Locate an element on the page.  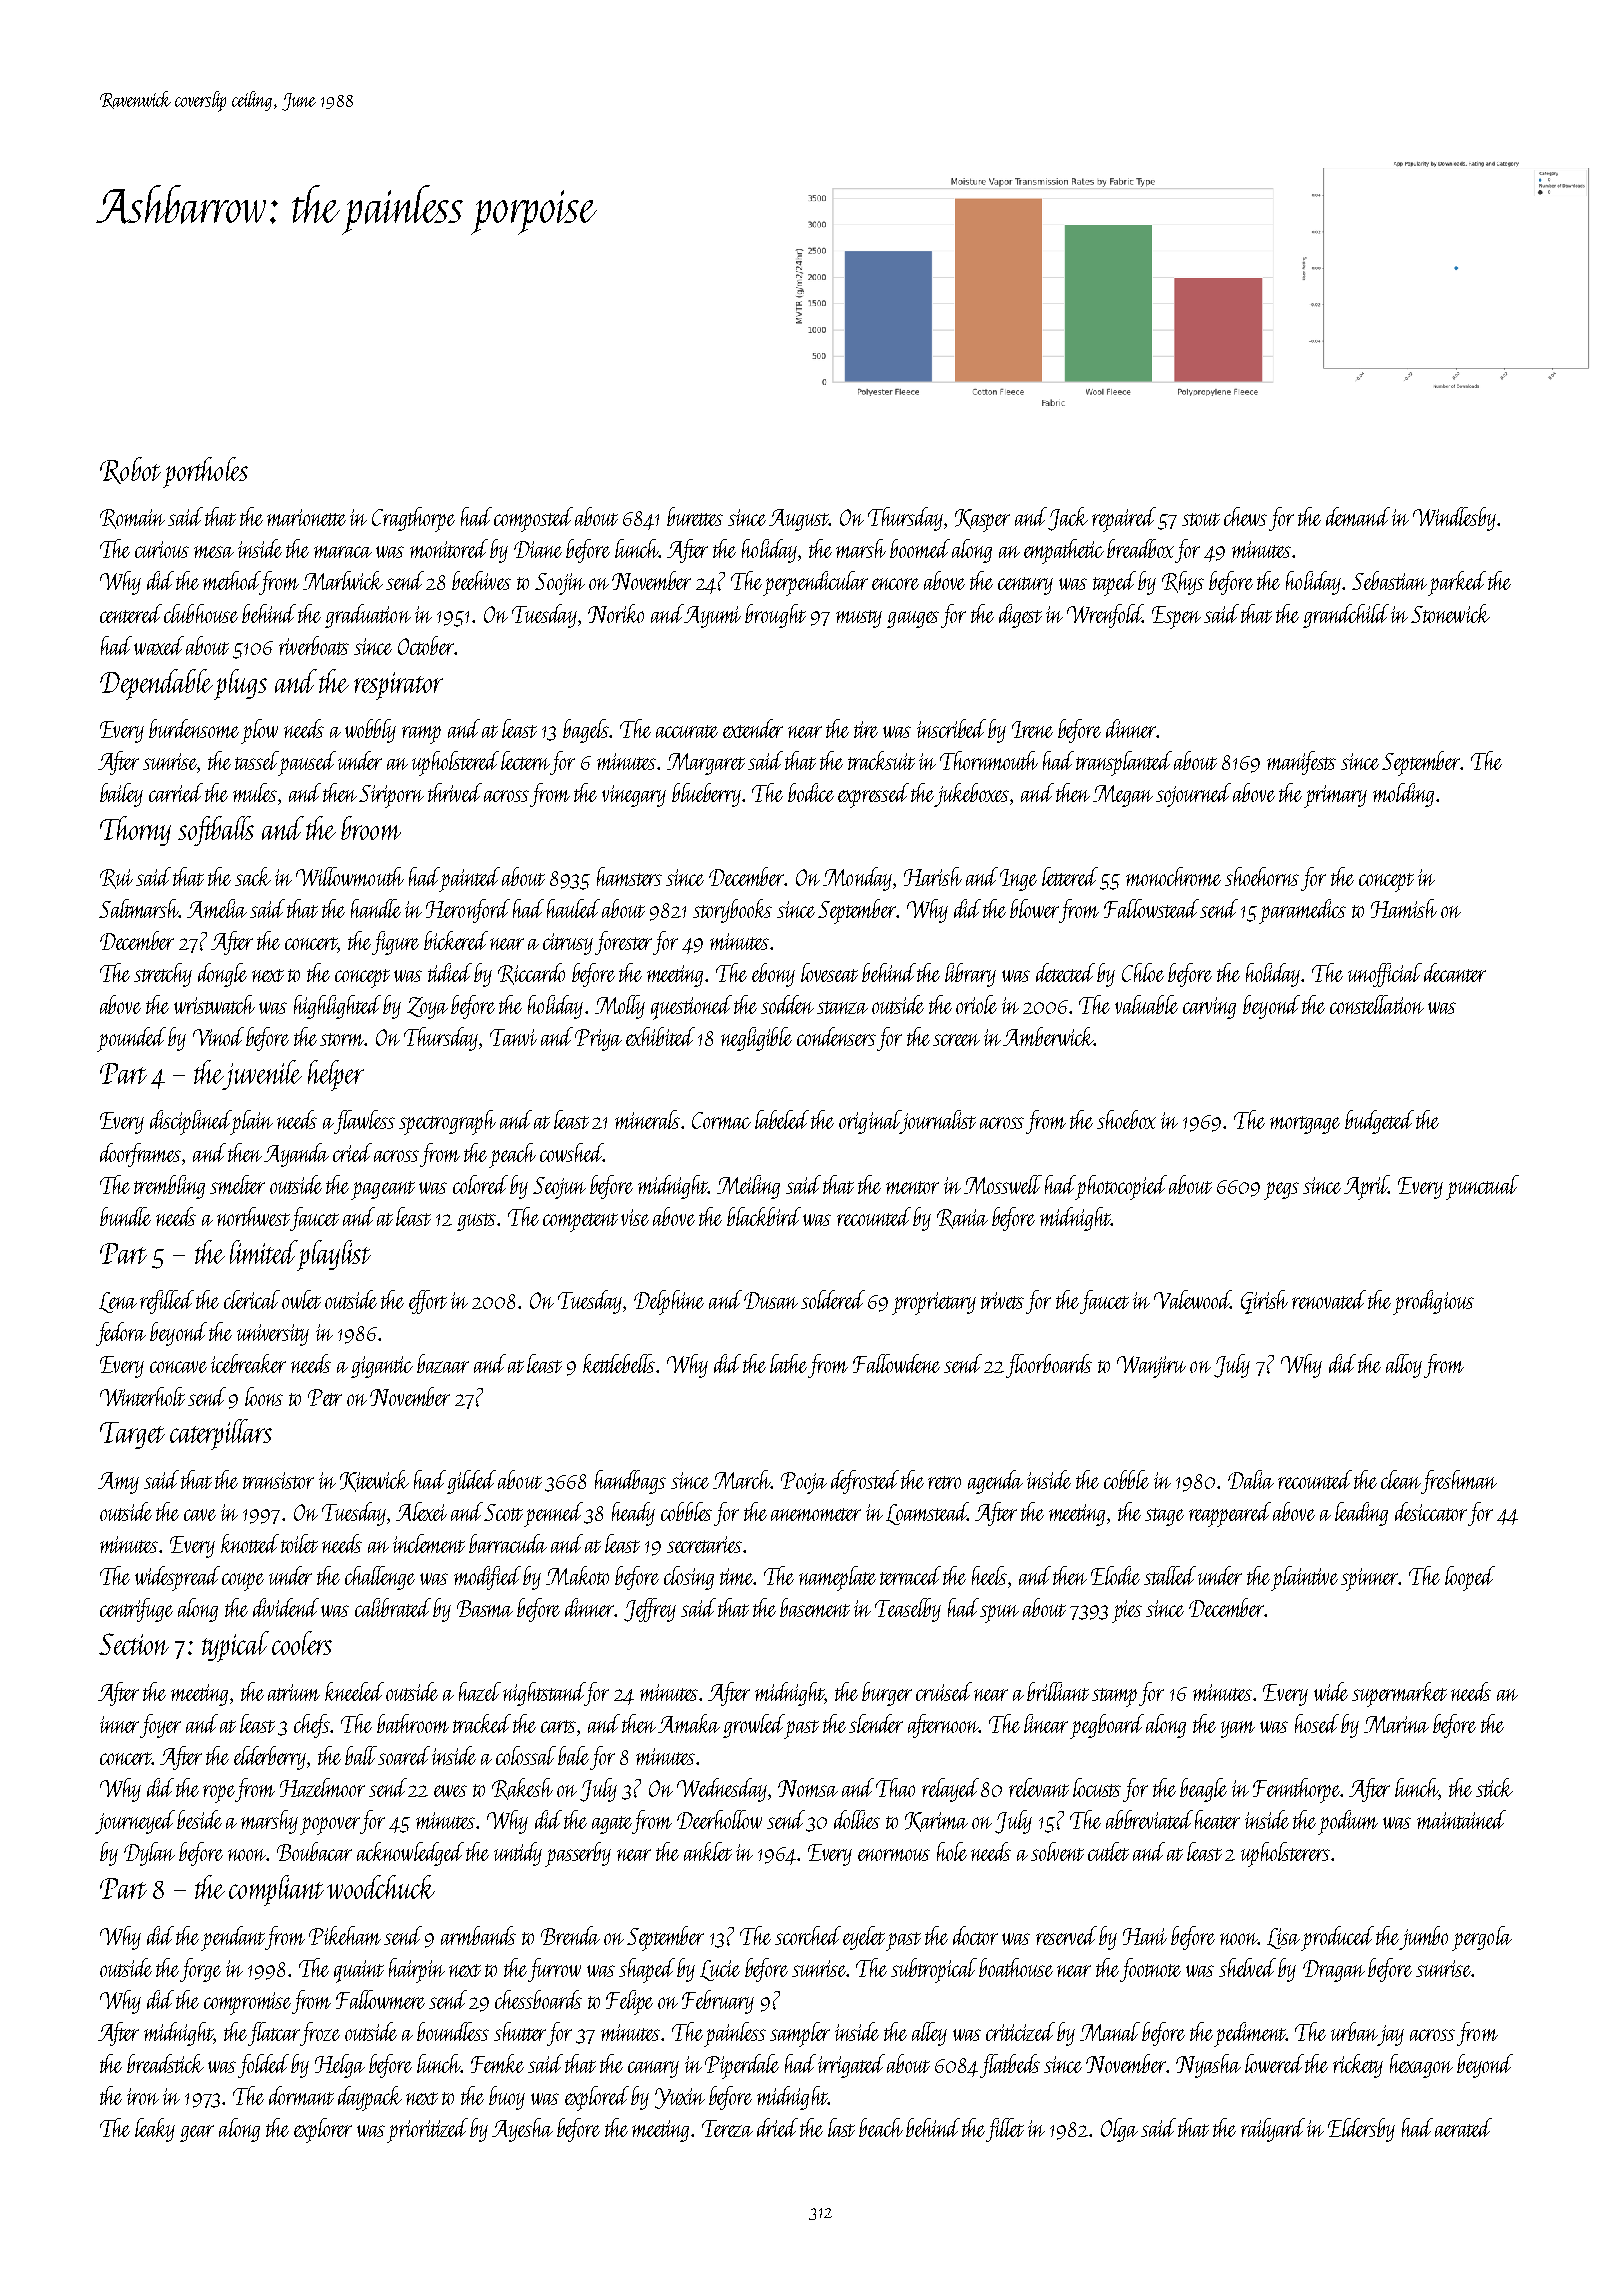
Ayanda is located at coordinates (296, 1155).
